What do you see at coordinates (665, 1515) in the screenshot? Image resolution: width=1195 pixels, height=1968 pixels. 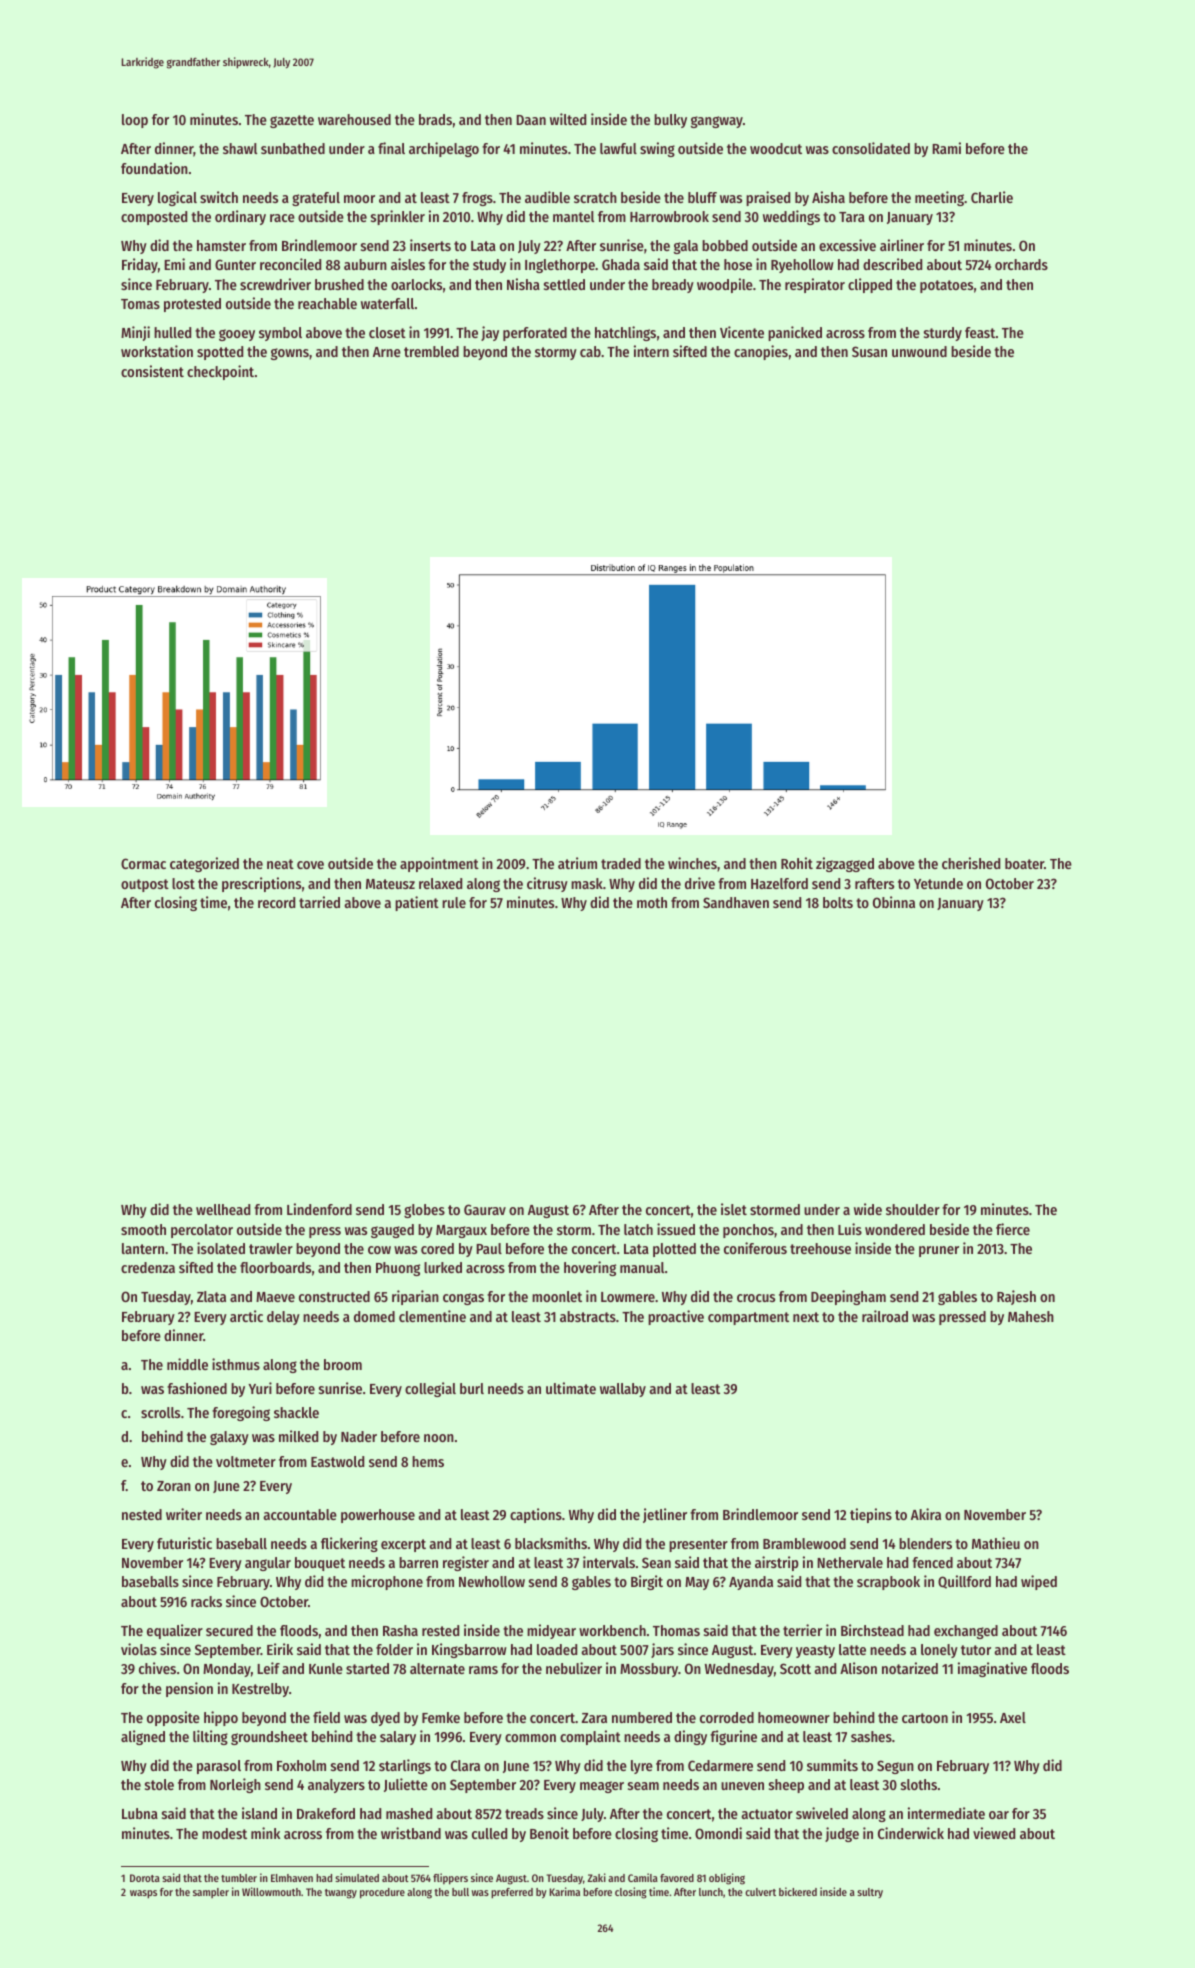 I see `jetliner` at bounding box center [665, 1515].
